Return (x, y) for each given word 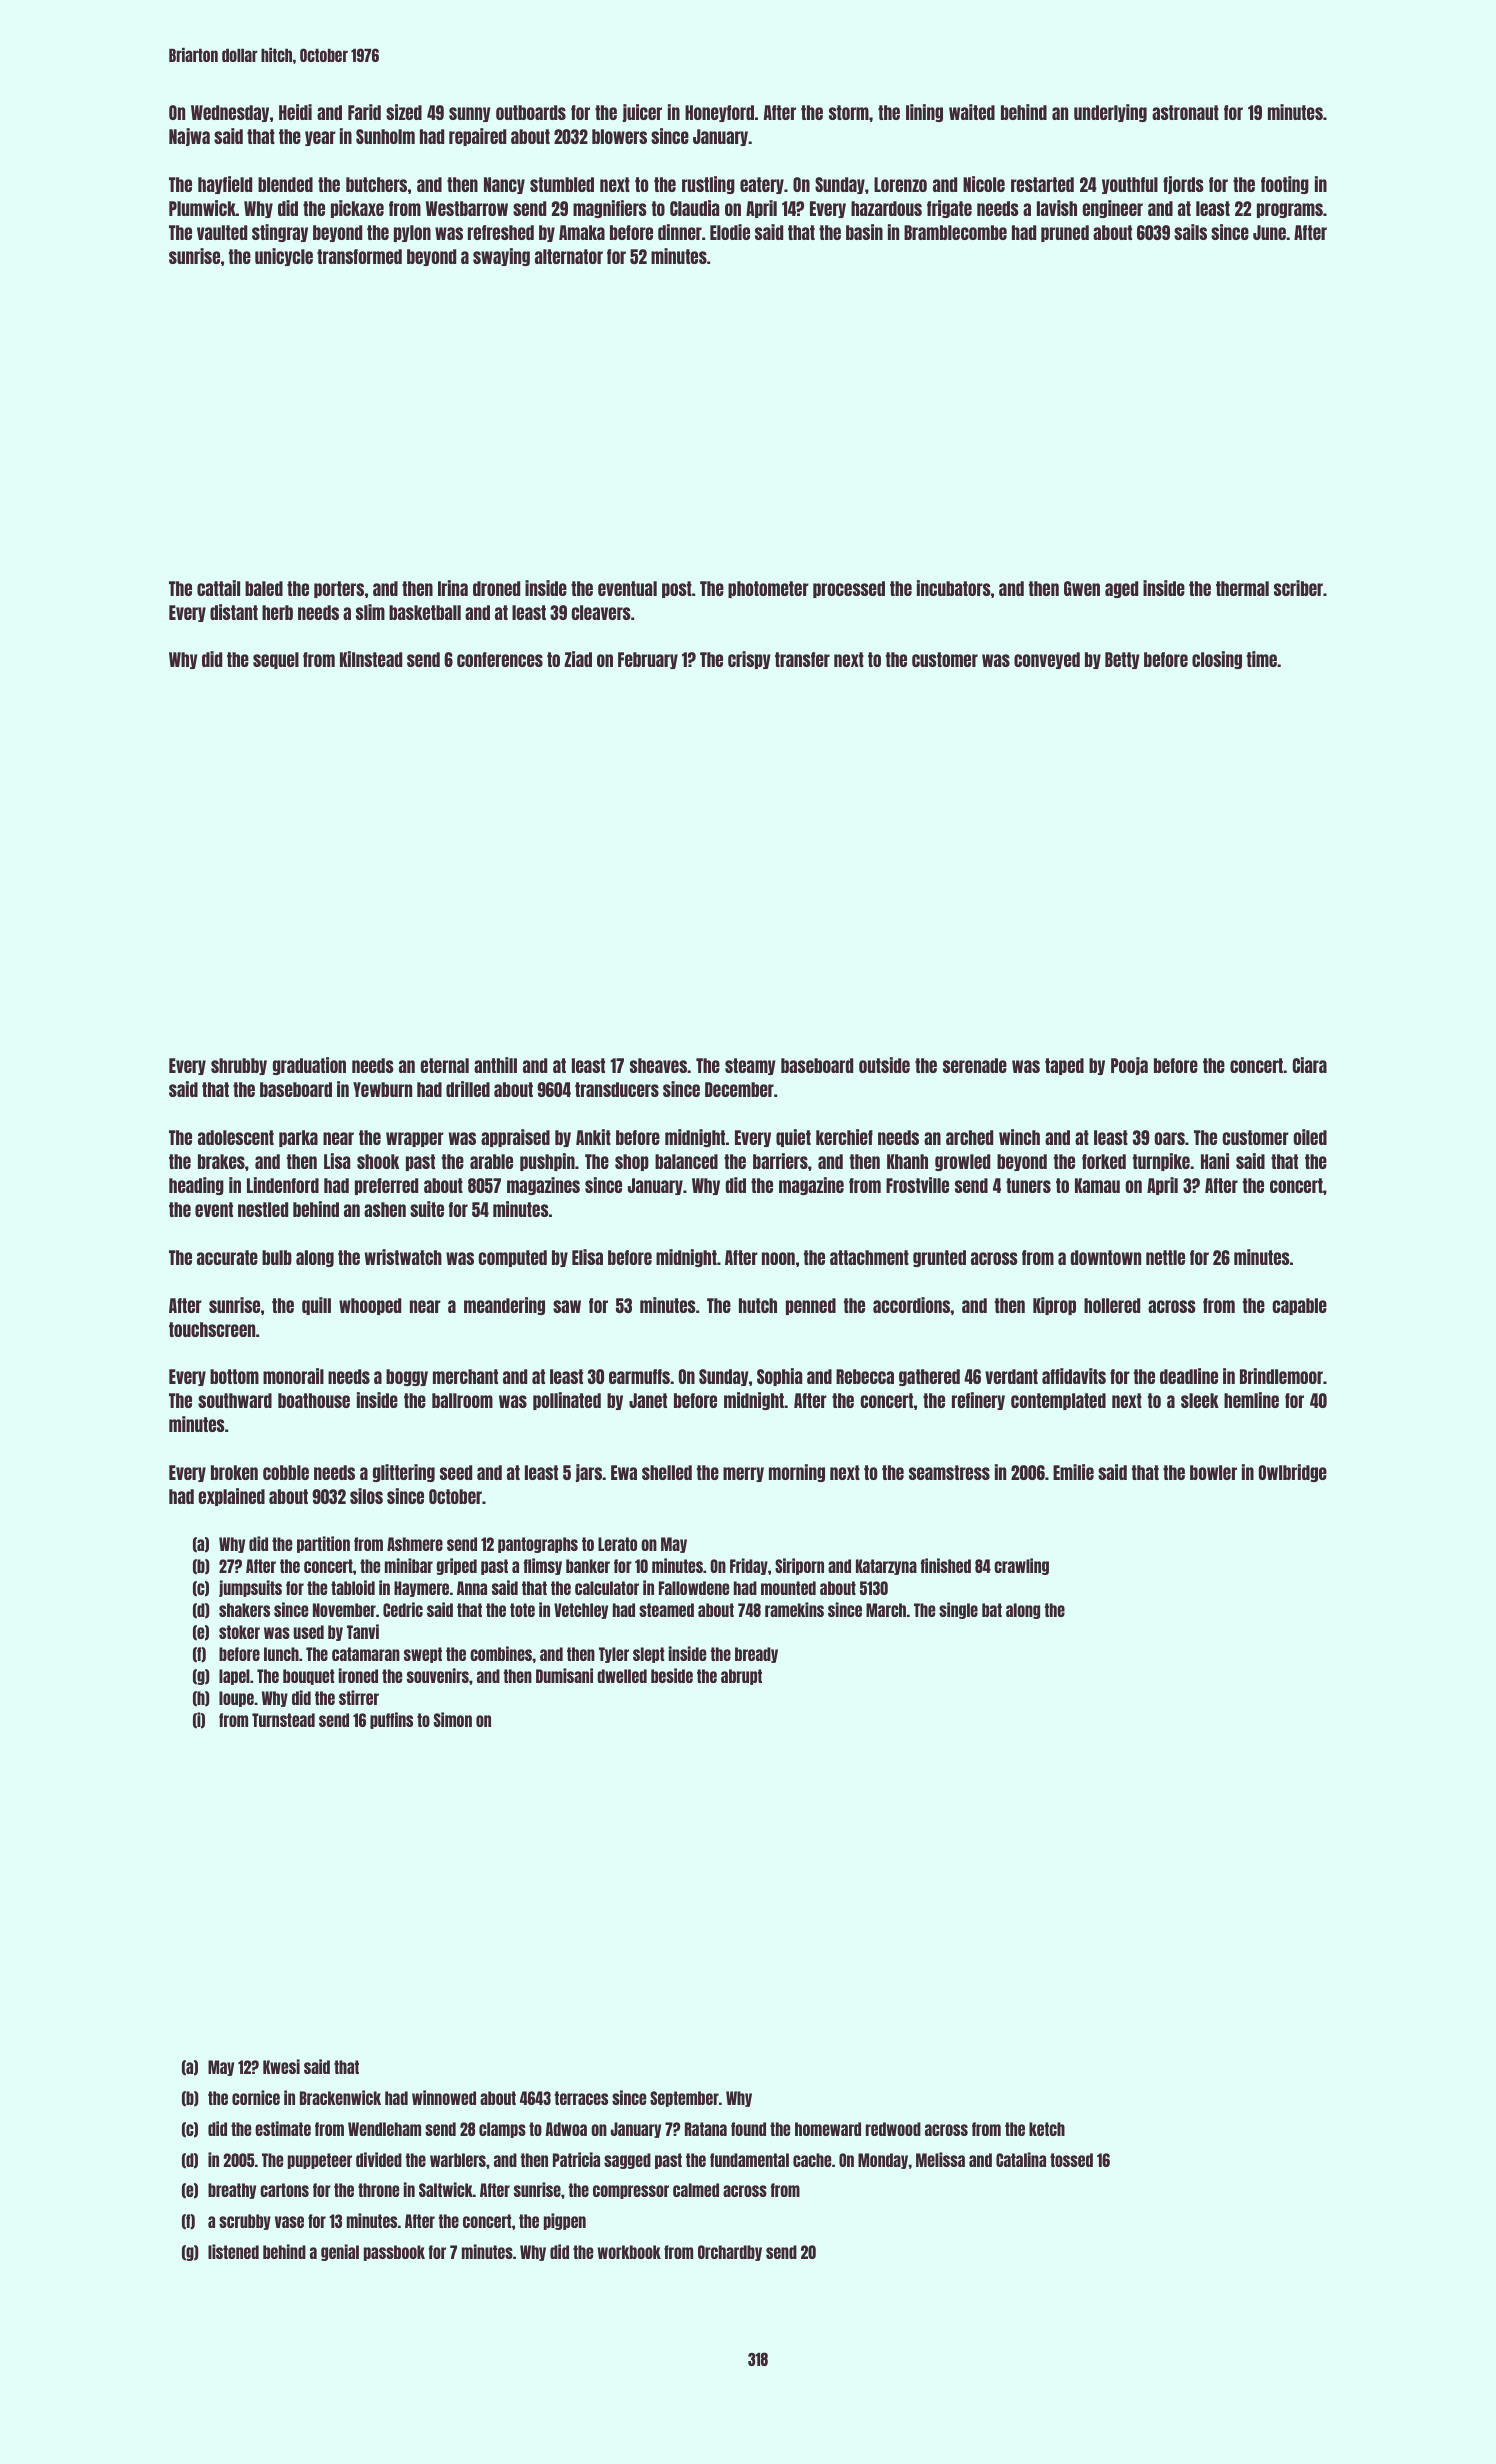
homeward (828, 2129)
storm (849, 112)
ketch (1047, 2129)
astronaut (1185, 112)
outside (884, 1065)
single (958, 1610)
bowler (1213, 1472)
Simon (453, 1719)
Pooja (1129, 1066)
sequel (276, 660)
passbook (394, 2253)
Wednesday (230, 113)
